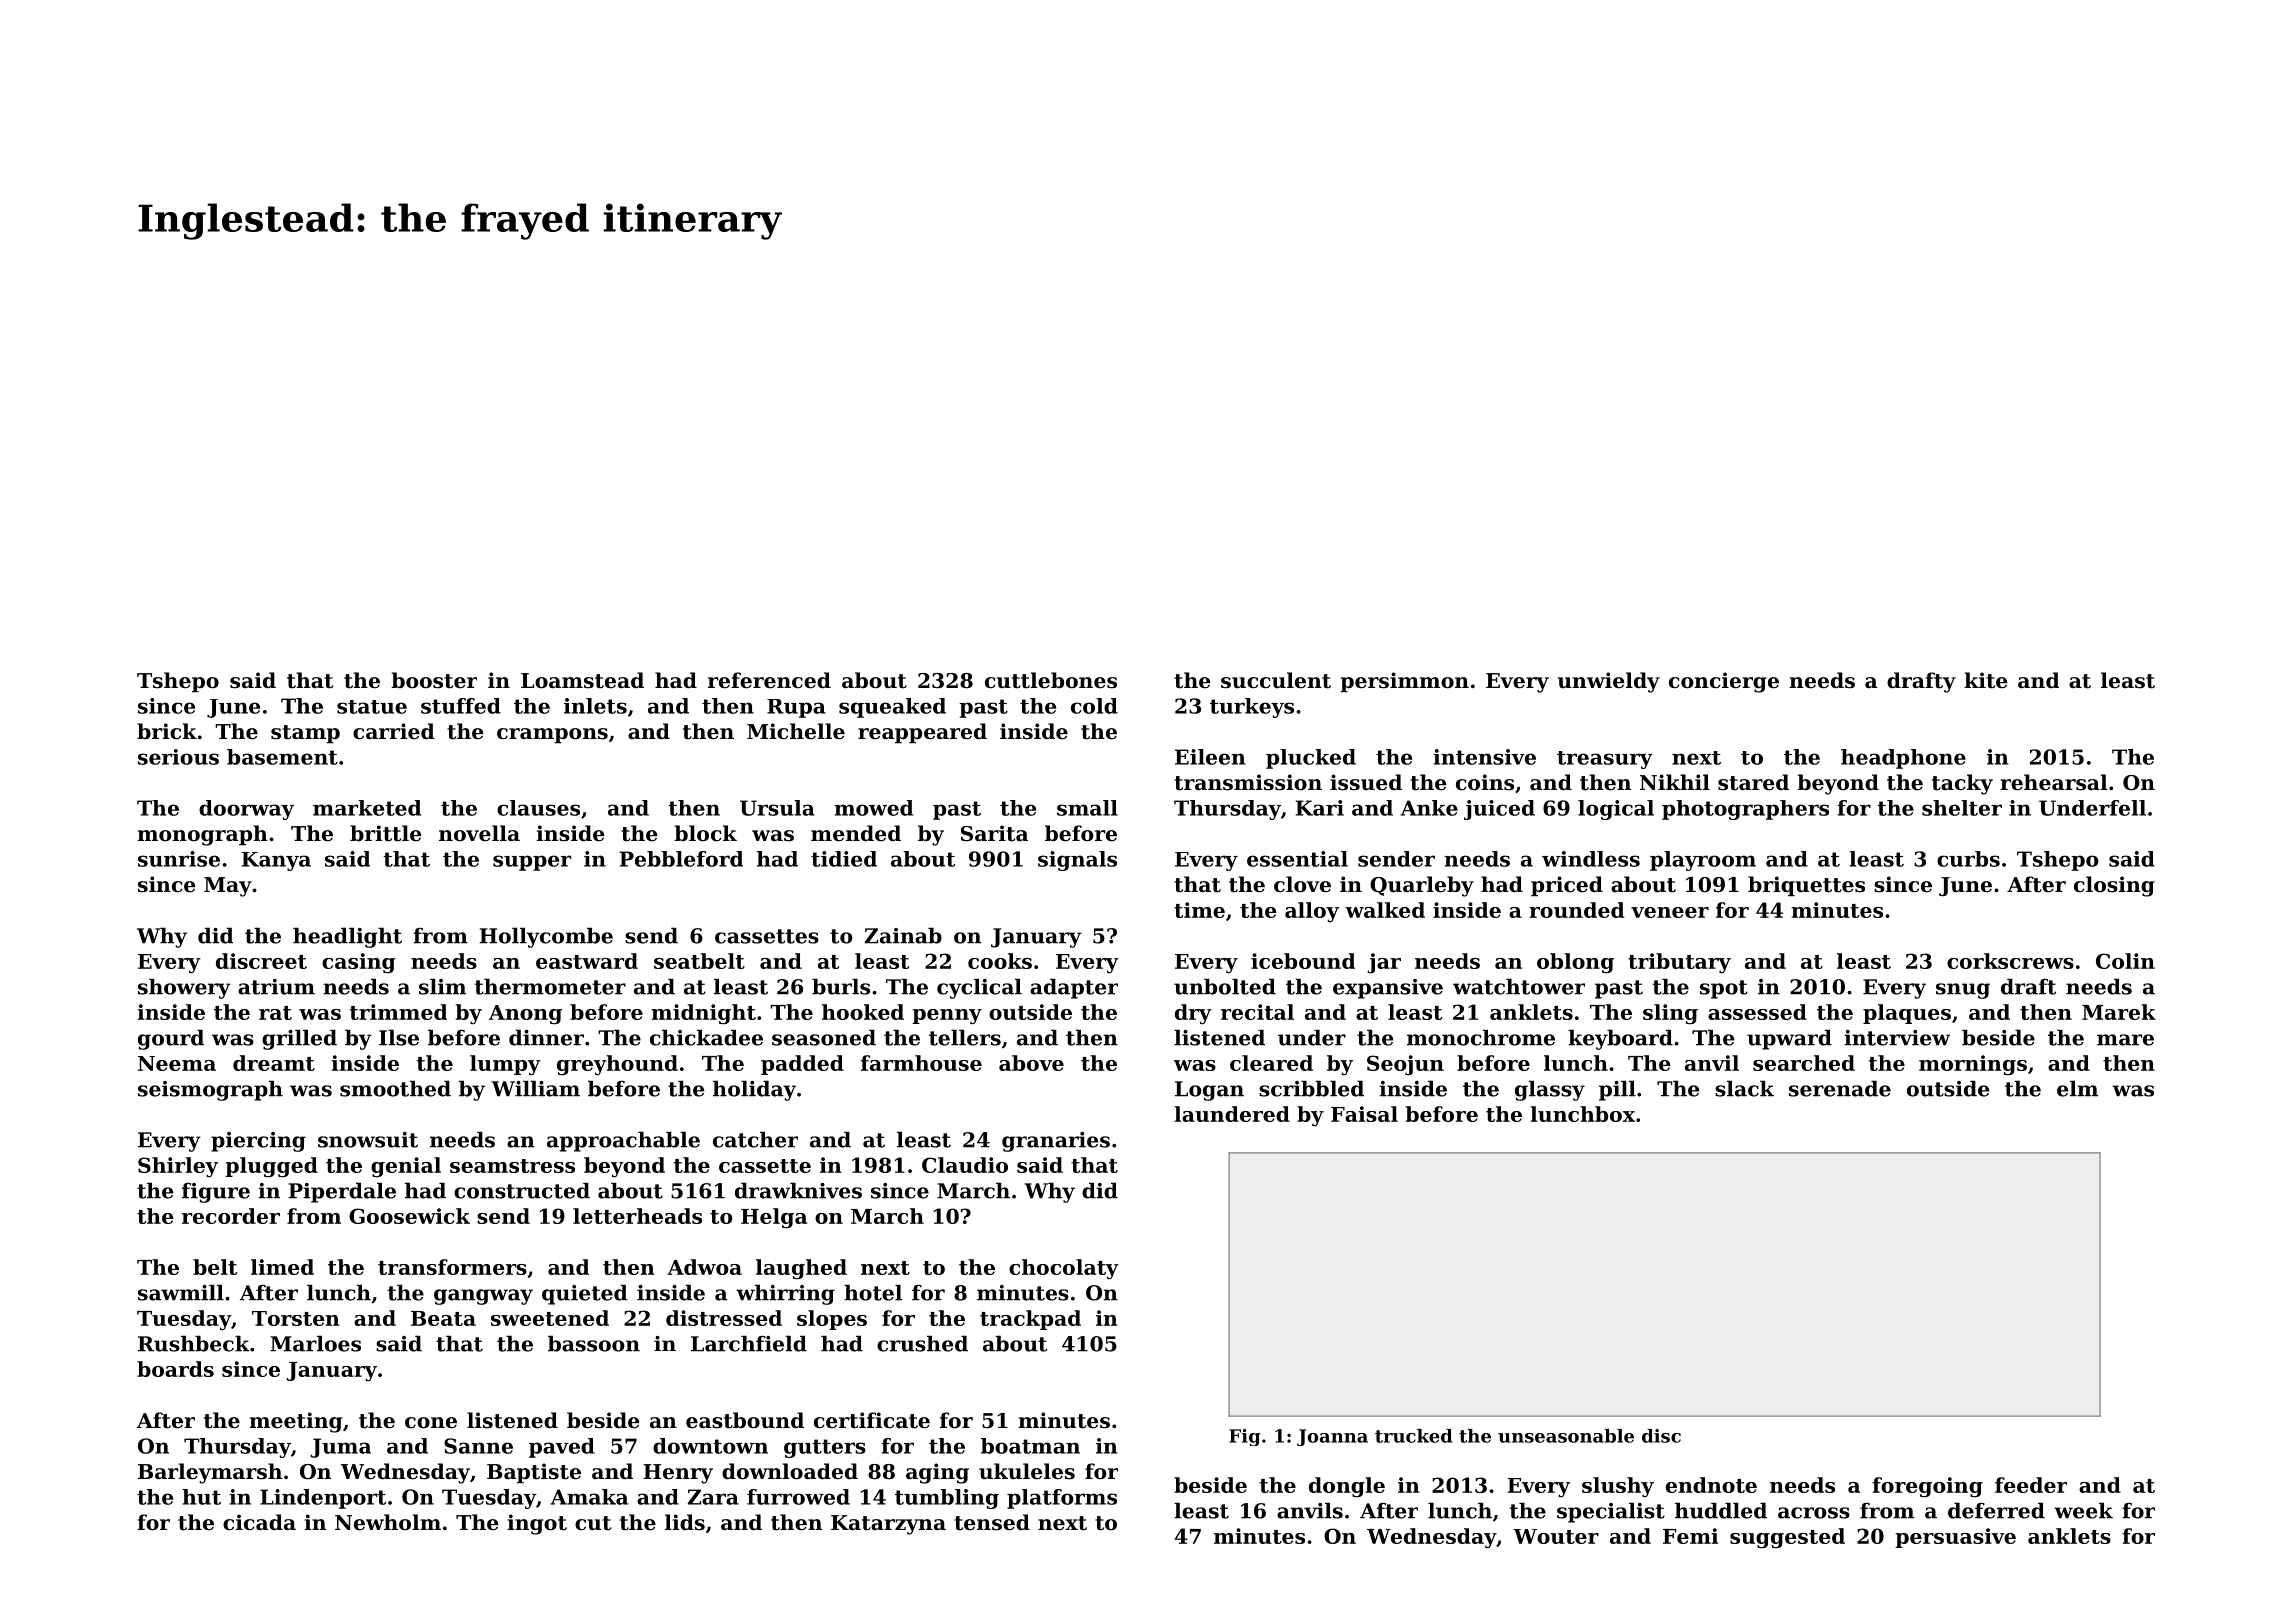 The width and height of the image is (2292, 1620). Describe the element at coordinates (922, 1343) in the image. I see `crushed` at that location.
